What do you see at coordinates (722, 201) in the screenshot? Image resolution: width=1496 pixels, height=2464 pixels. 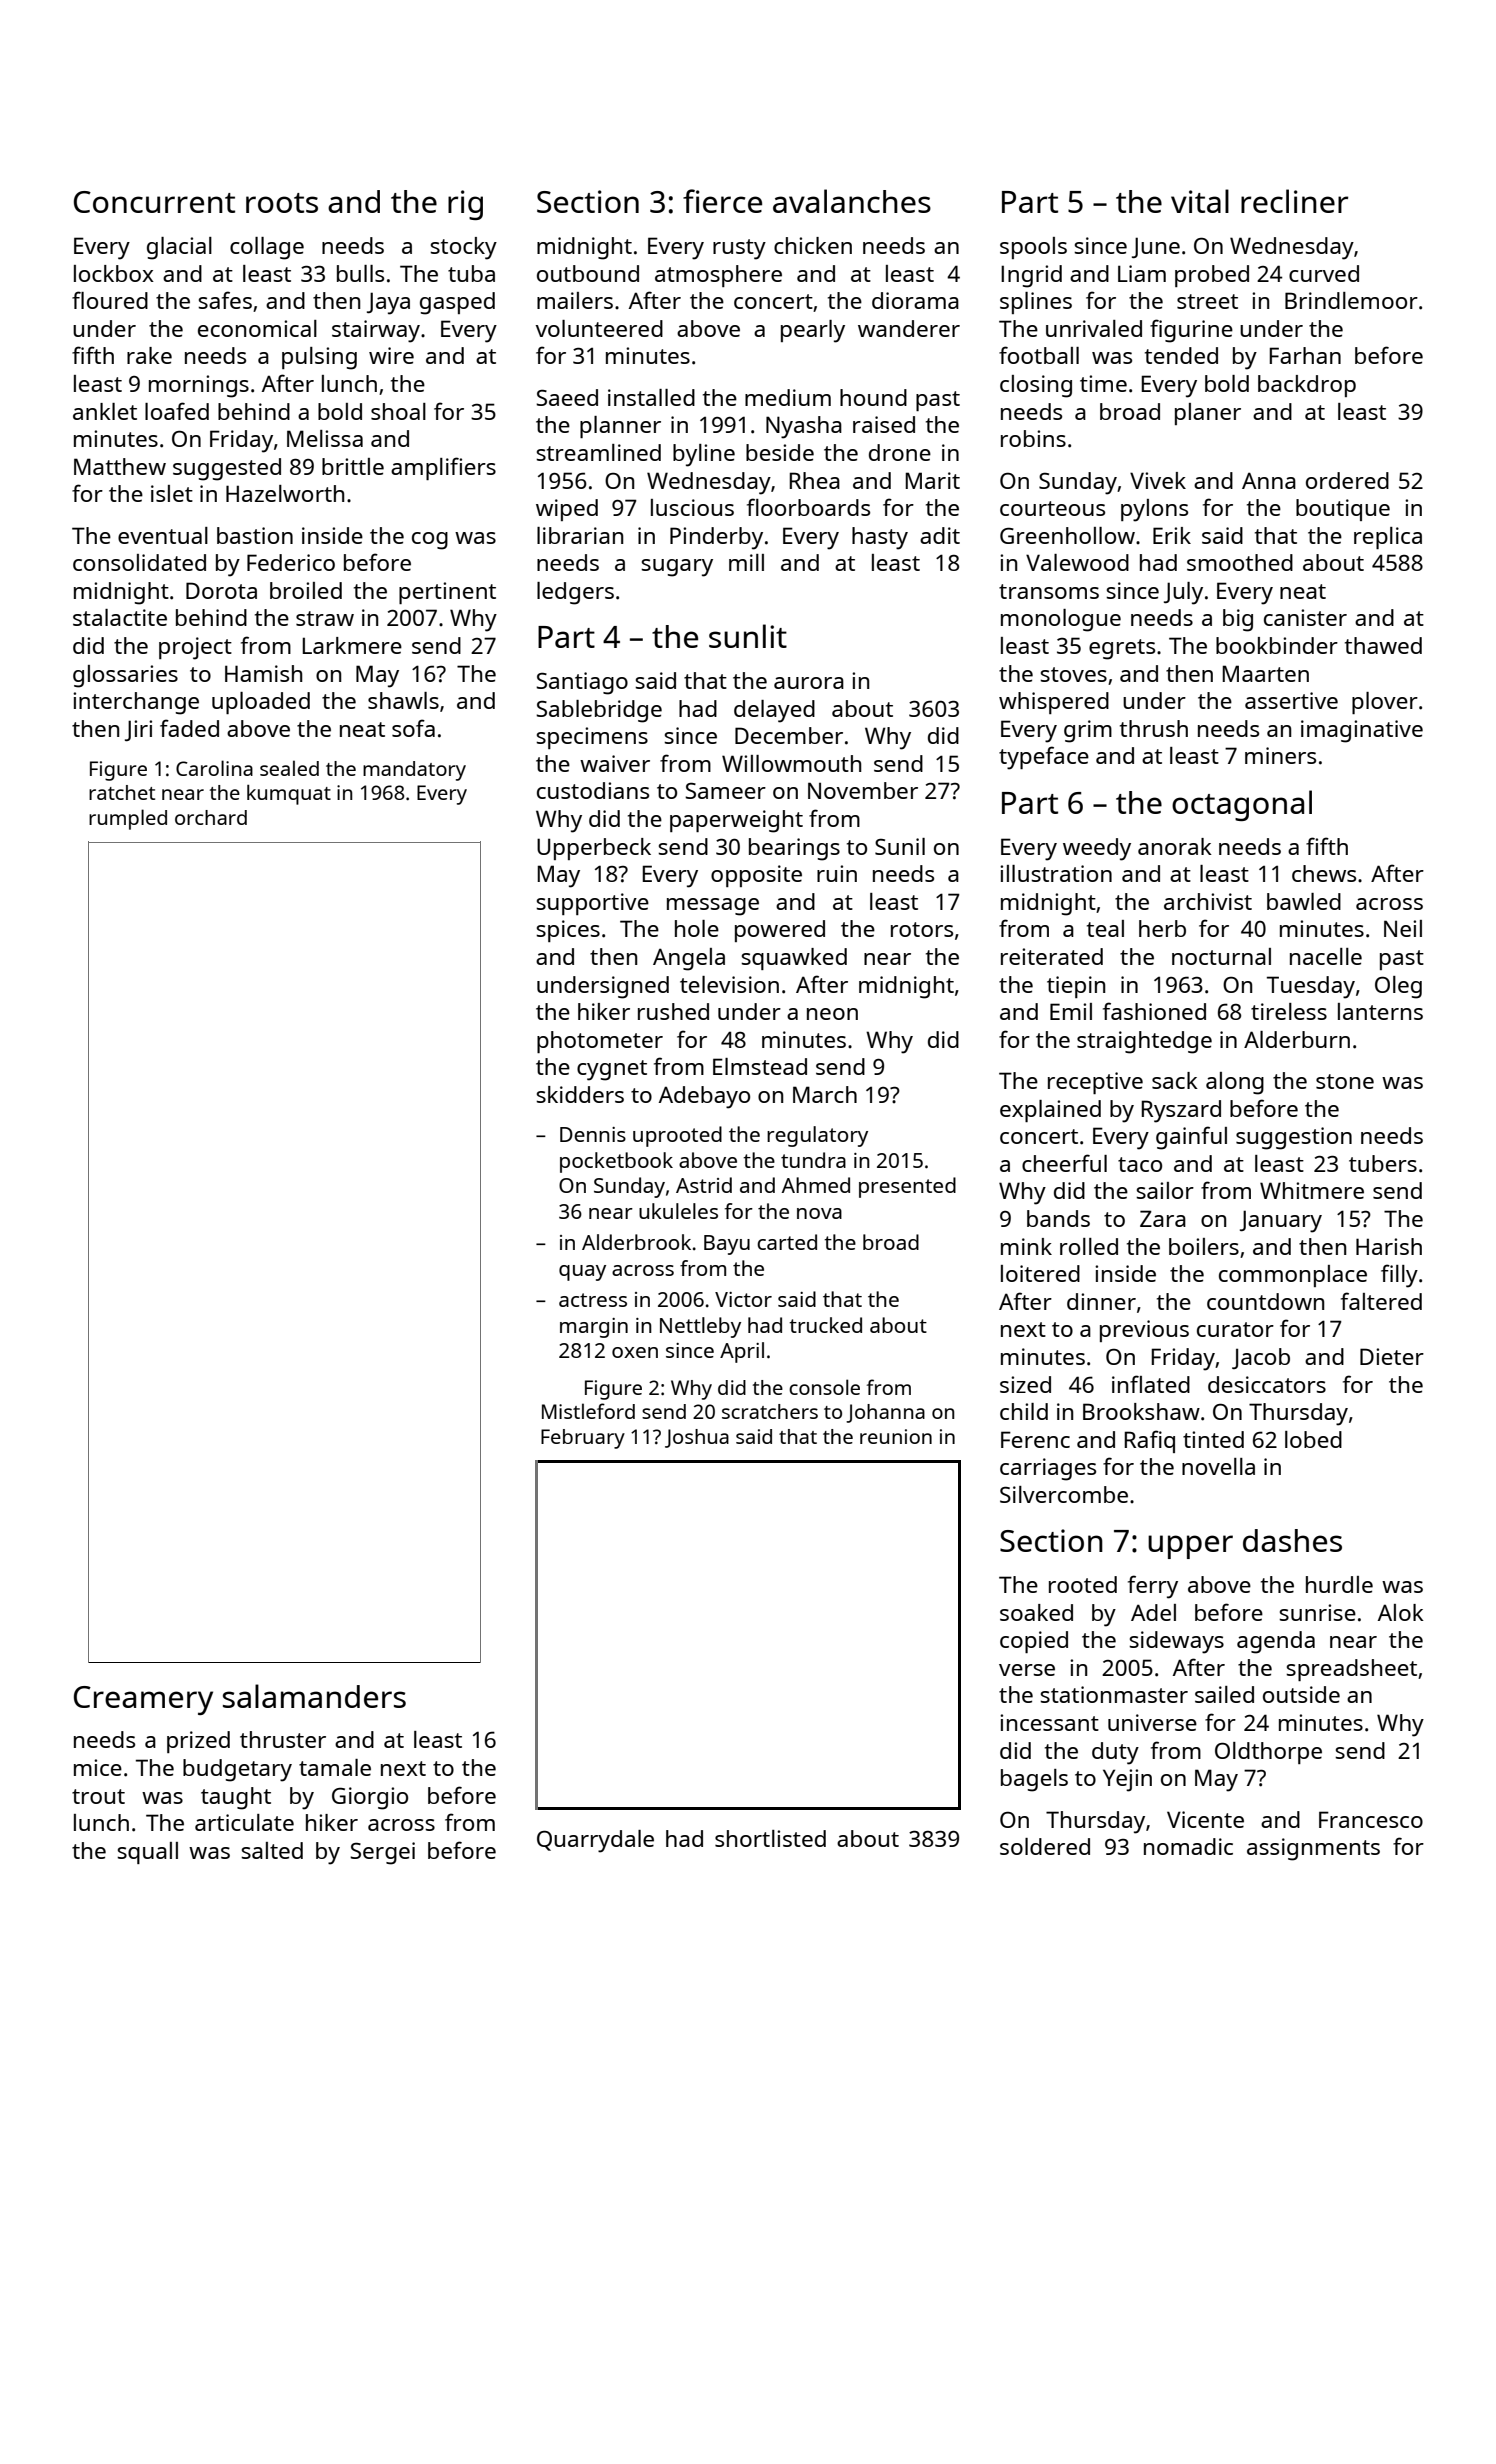 I see `fierce` at bounding box center [722, 201].
